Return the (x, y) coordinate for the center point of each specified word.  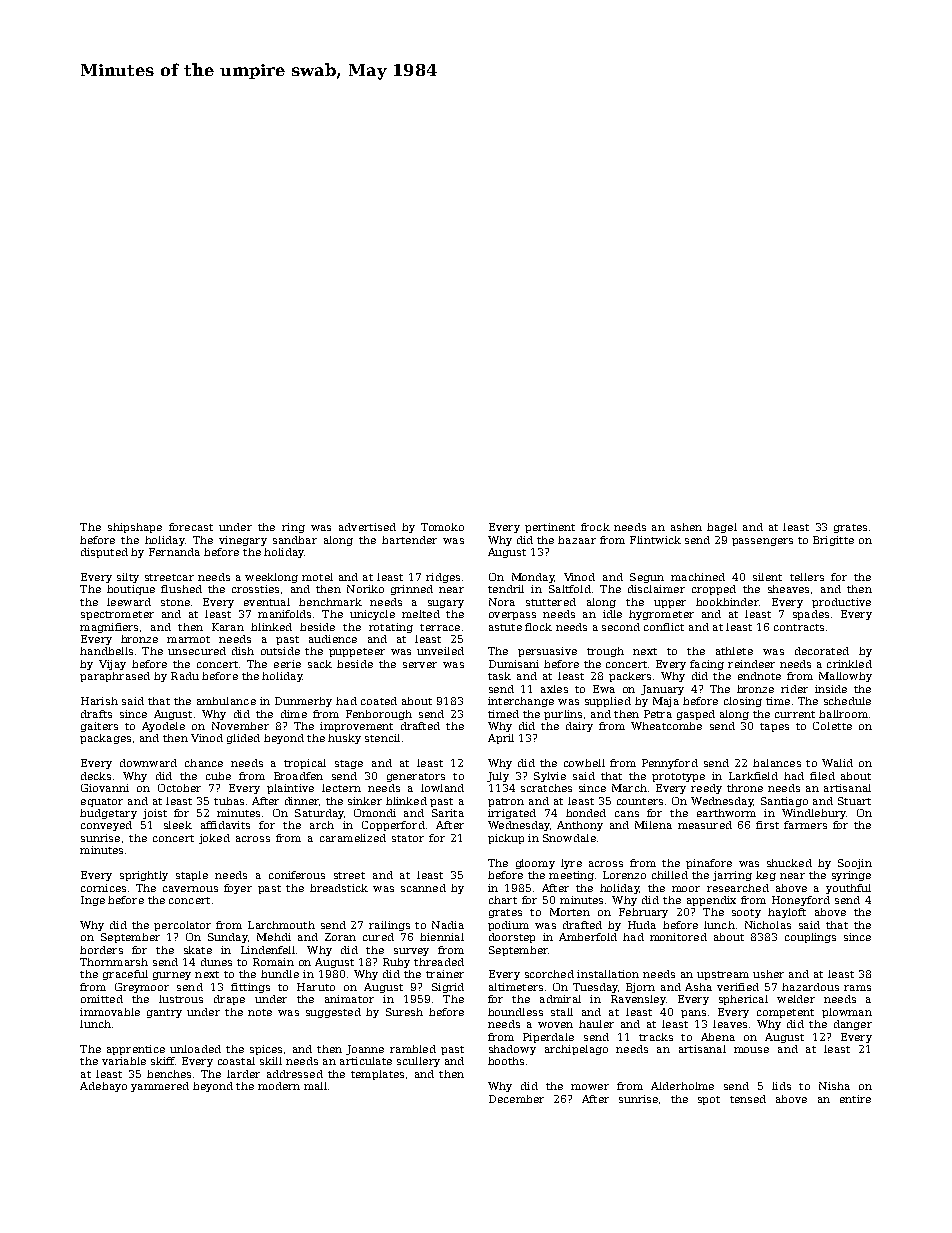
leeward (129, 602)
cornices (103, 888)
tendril (506, 589)
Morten (570, 912)
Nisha (834, 1086)
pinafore (709, 864)
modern (279, 1086)
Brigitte (833, 541)
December (516, 1099)
